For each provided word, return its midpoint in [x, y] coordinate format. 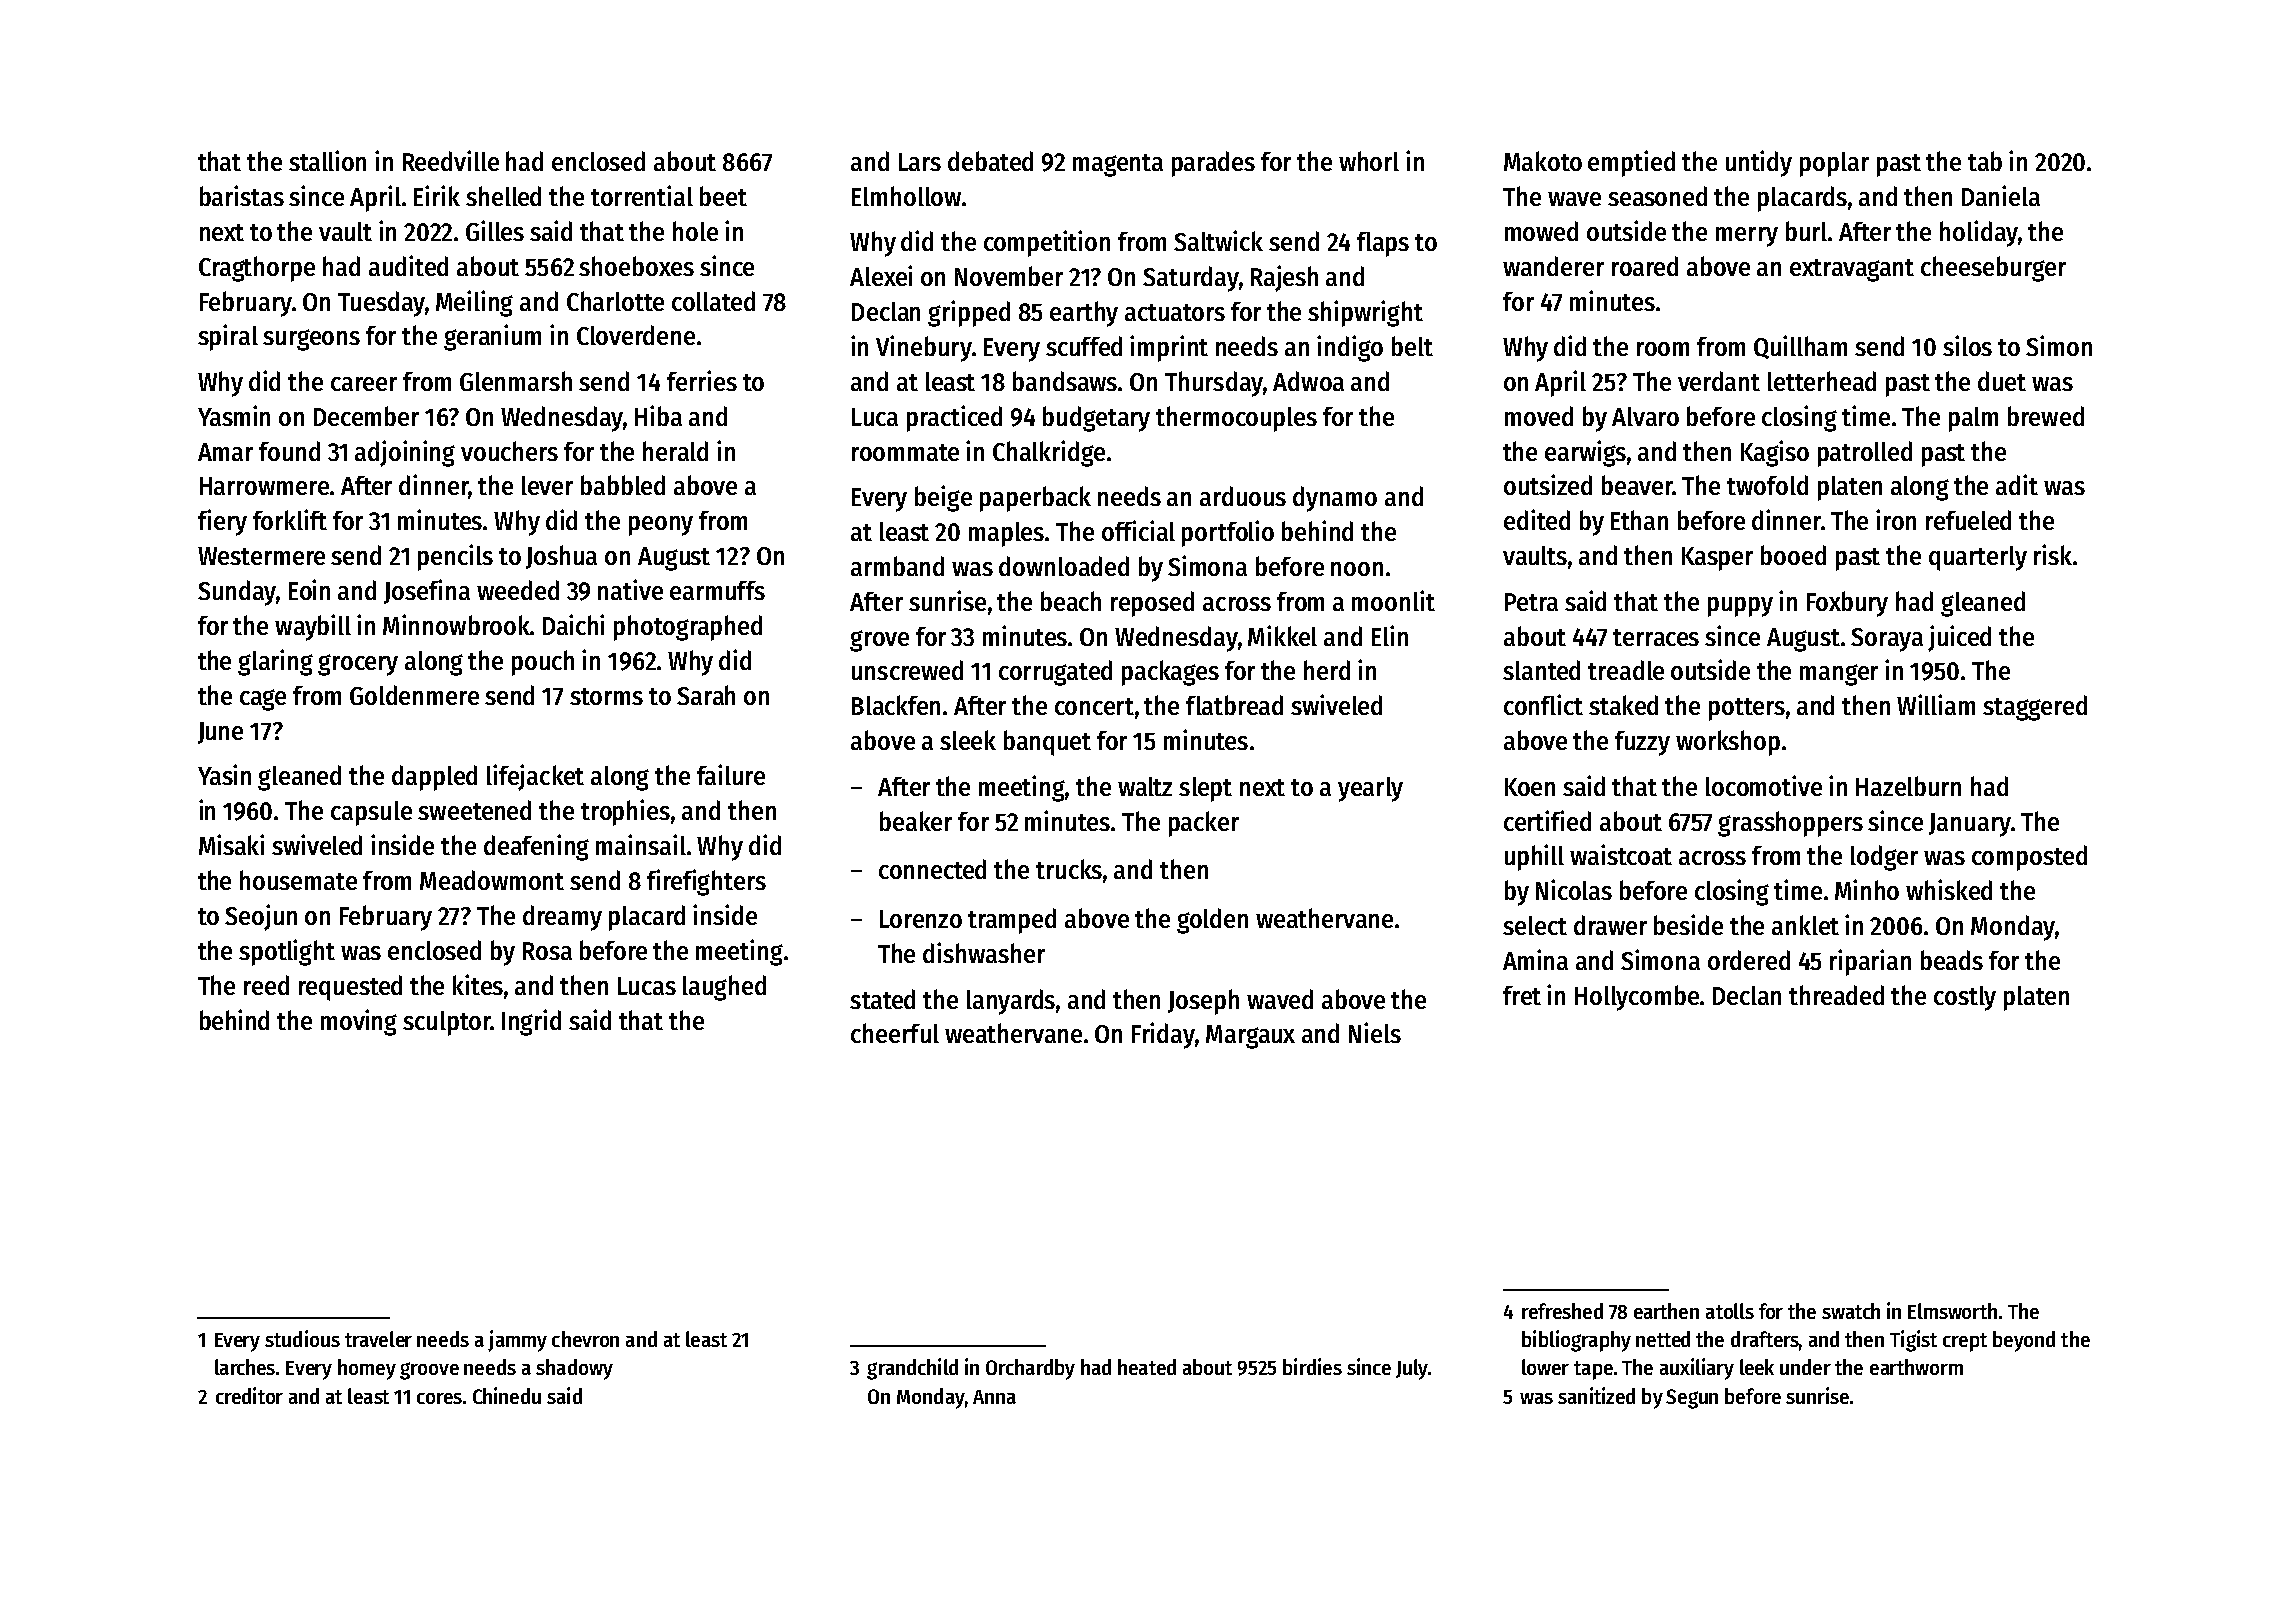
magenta [1118, 165]
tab [1985, 161]
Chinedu [507, 1395]
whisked [1949, 889]
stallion [327, 160]
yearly [1370, 789]
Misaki [231, 844]
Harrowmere [264, 486]
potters [1747, 709]
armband [897, 566]
